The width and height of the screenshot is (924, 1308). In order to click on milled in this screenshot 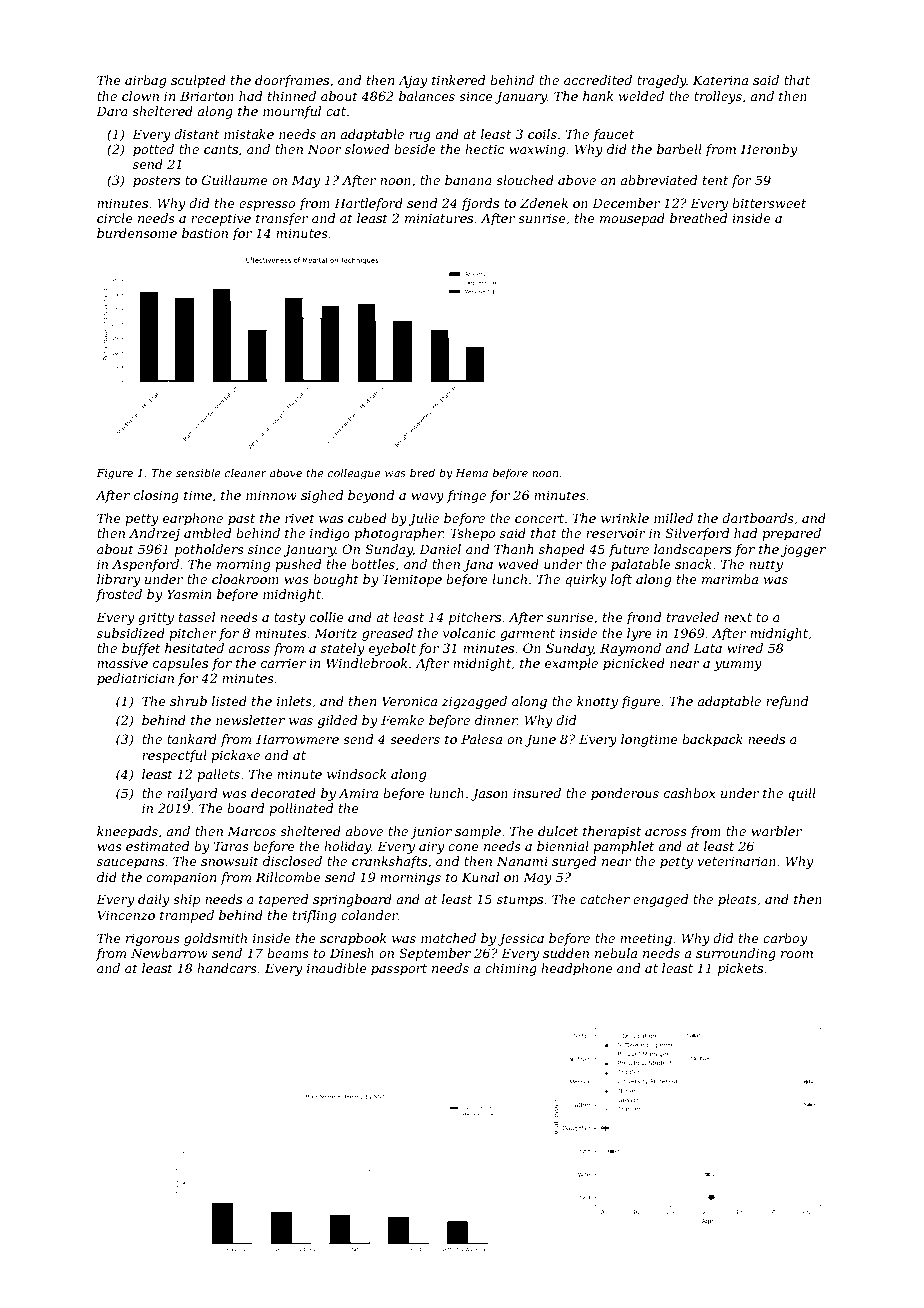, I will do `click(673, 518)`.
